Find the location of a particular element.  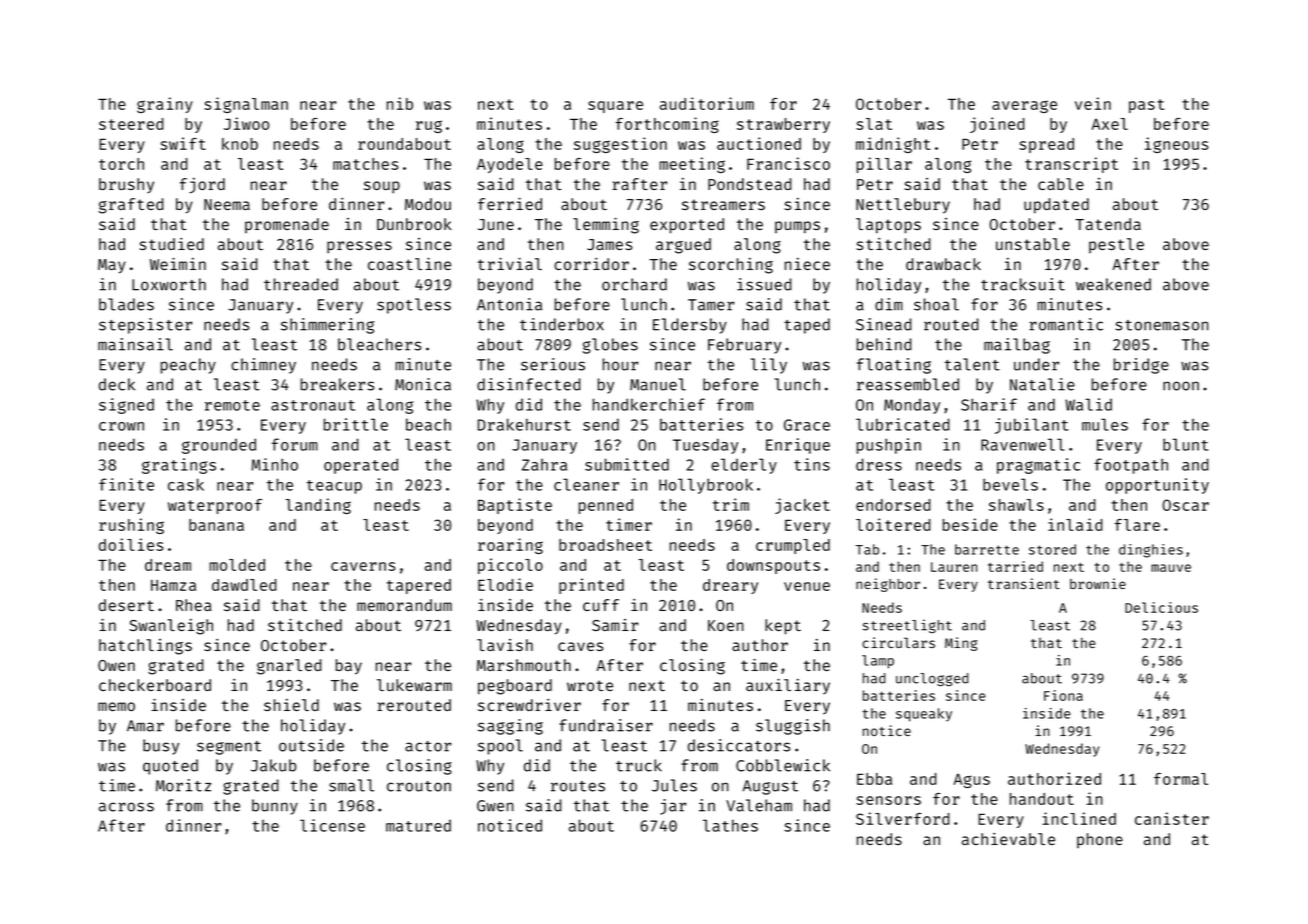

dreary is located at coordinates (730, 586).
